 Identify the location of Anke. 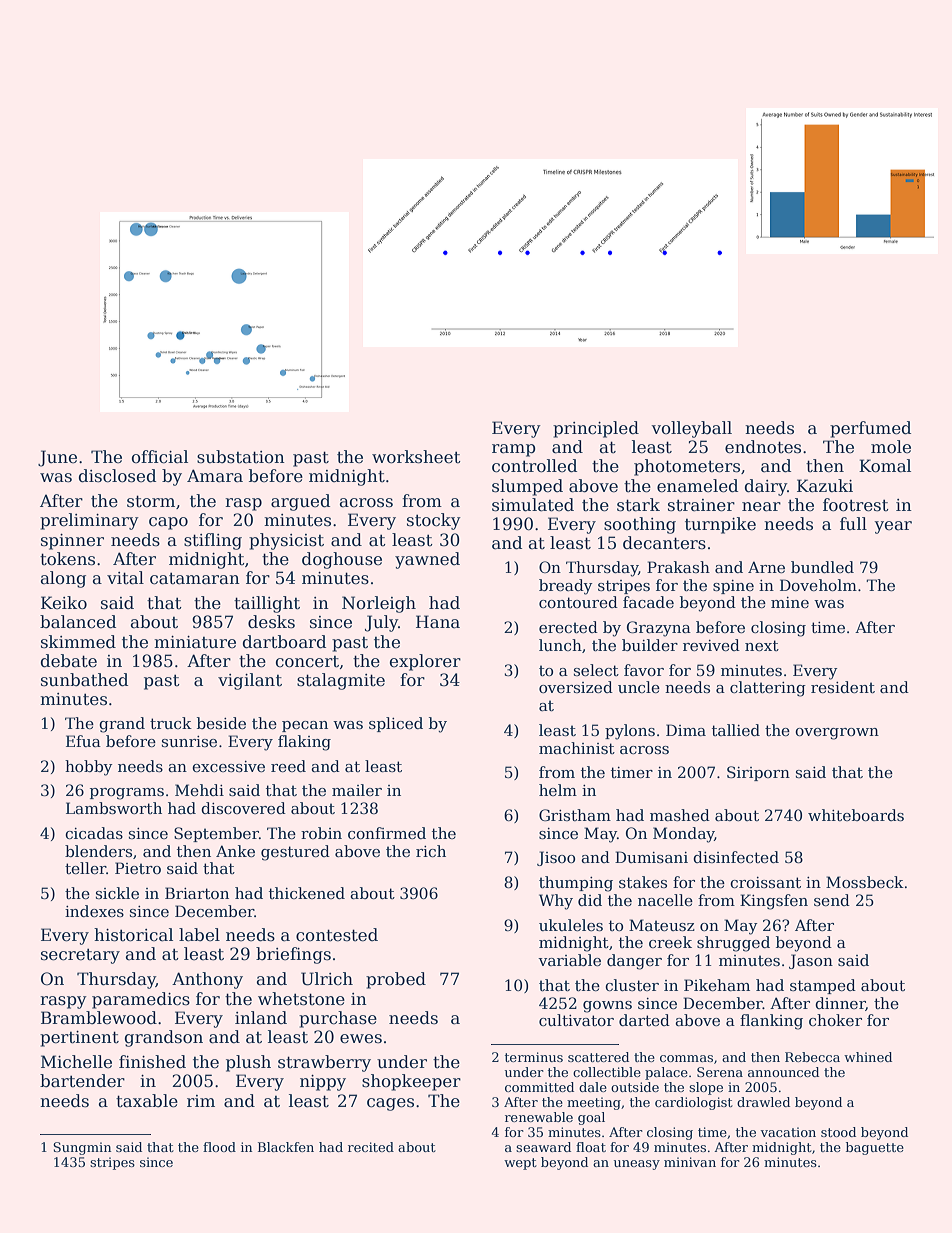
(235, 851).
